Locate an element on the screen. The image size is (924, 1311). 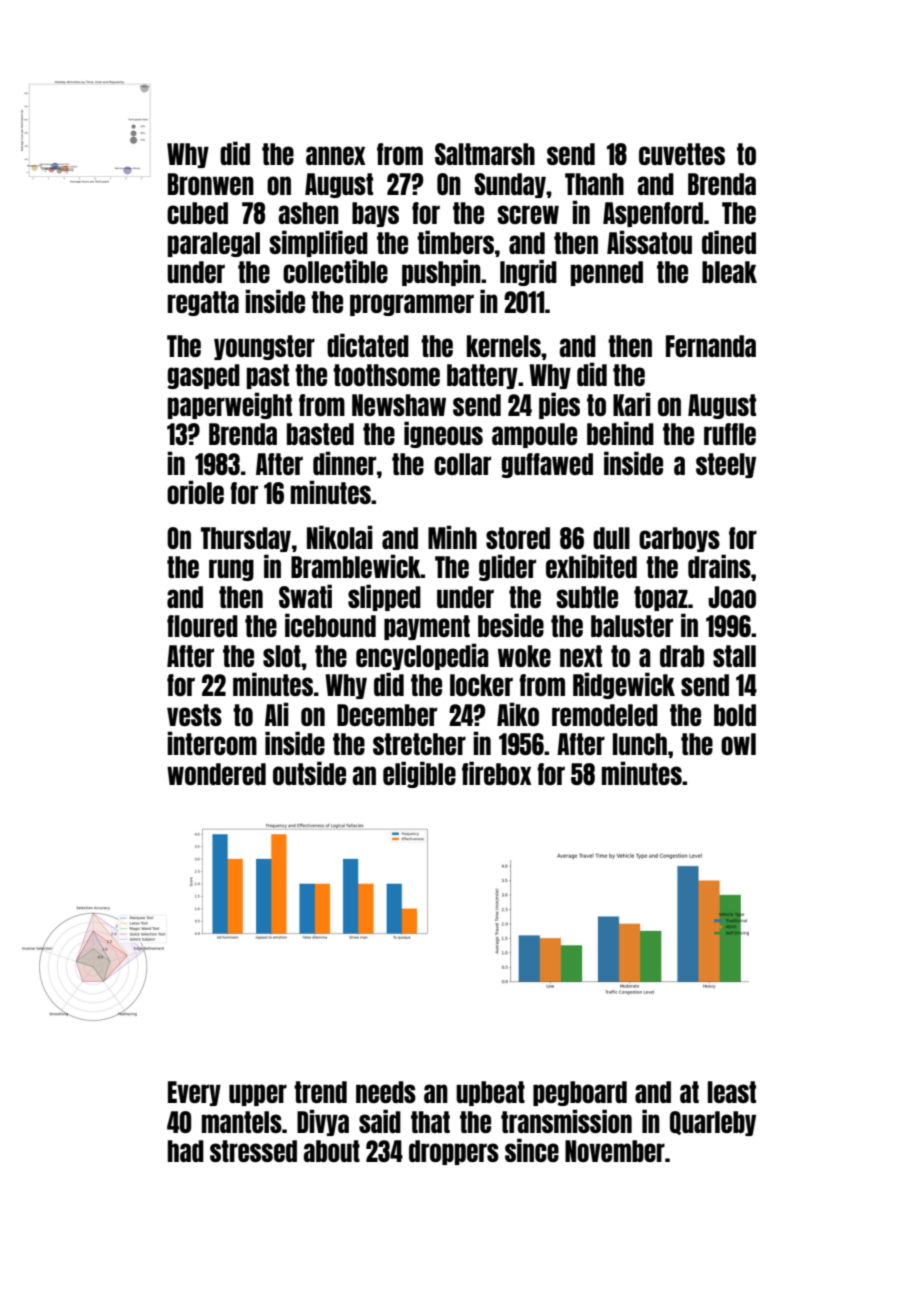
eligible is located at coordinates (419, 774).
